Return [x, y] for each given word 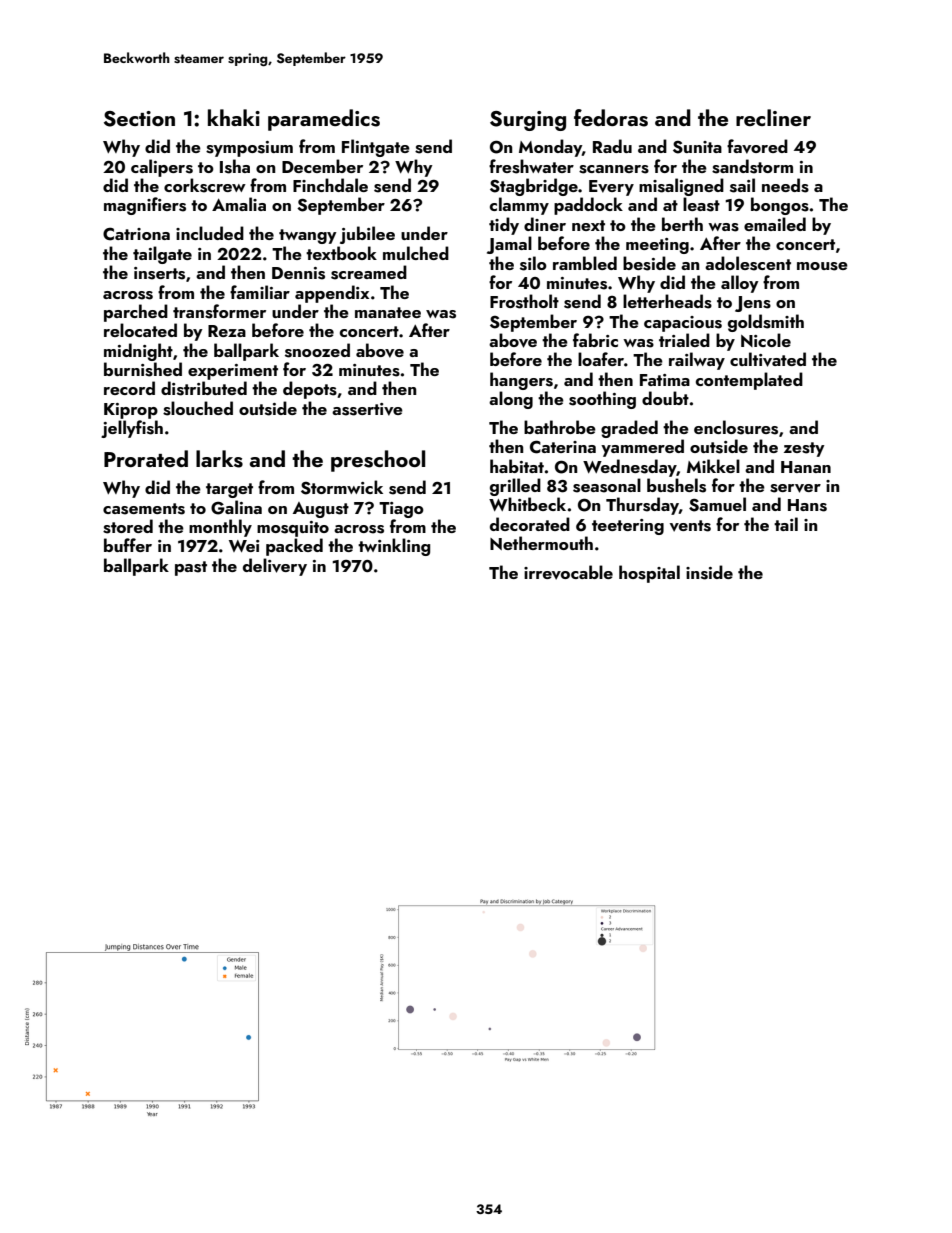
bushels [676, 485]
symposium [249, 149]
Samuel [717, 504]
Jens [753, 304]
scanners [614, 169]
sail [742, 185]
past [191, 568]
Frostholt [524, 301]
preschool [378, 461]
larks [219, 459]
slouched [198, 408]
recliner [773, 117]
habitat [517, 466]
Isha [235, 166]
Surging [528, 121]
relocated [140, 330]
